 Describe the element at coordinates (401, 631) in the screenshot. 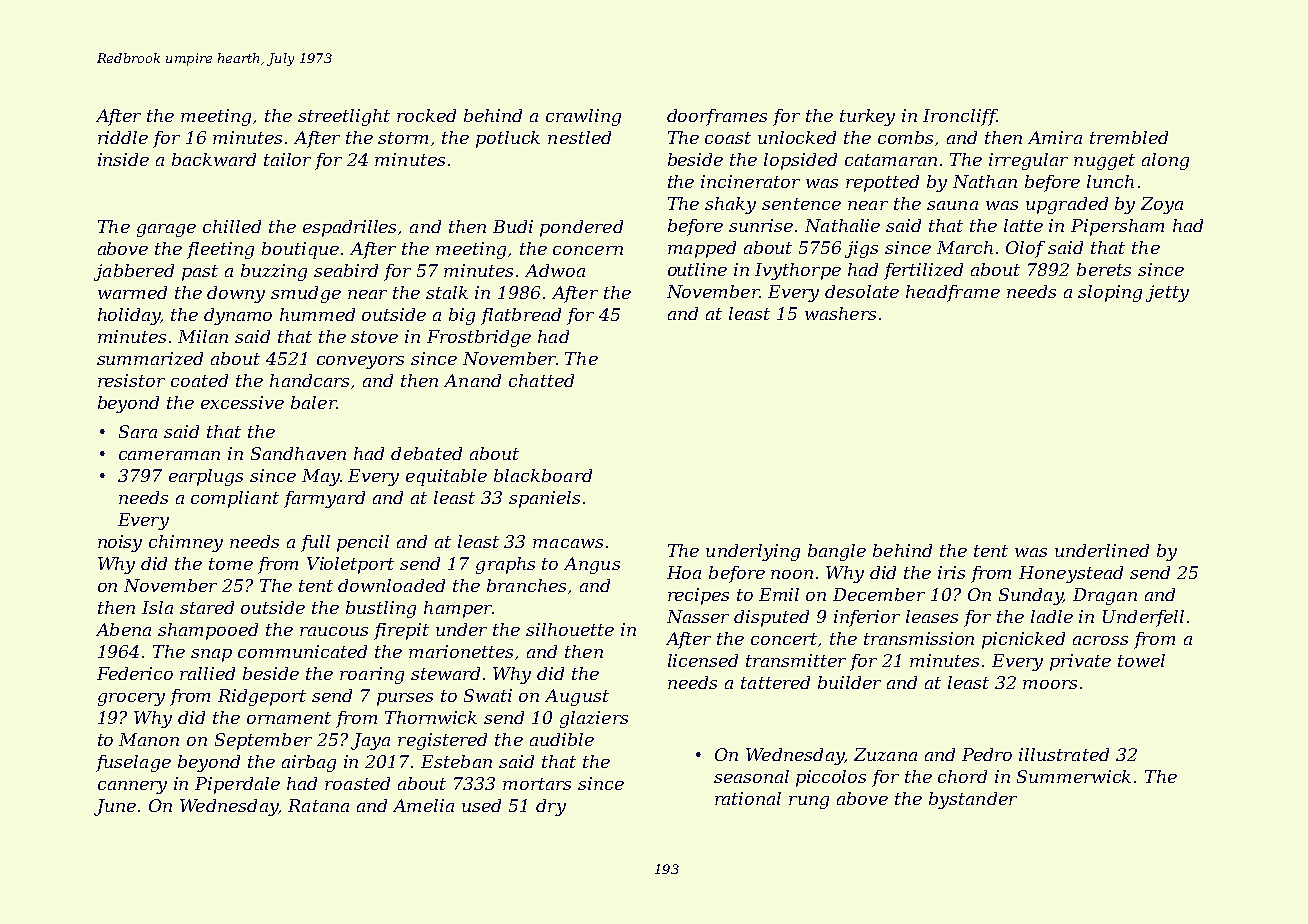

I see `firepit` at that location.
